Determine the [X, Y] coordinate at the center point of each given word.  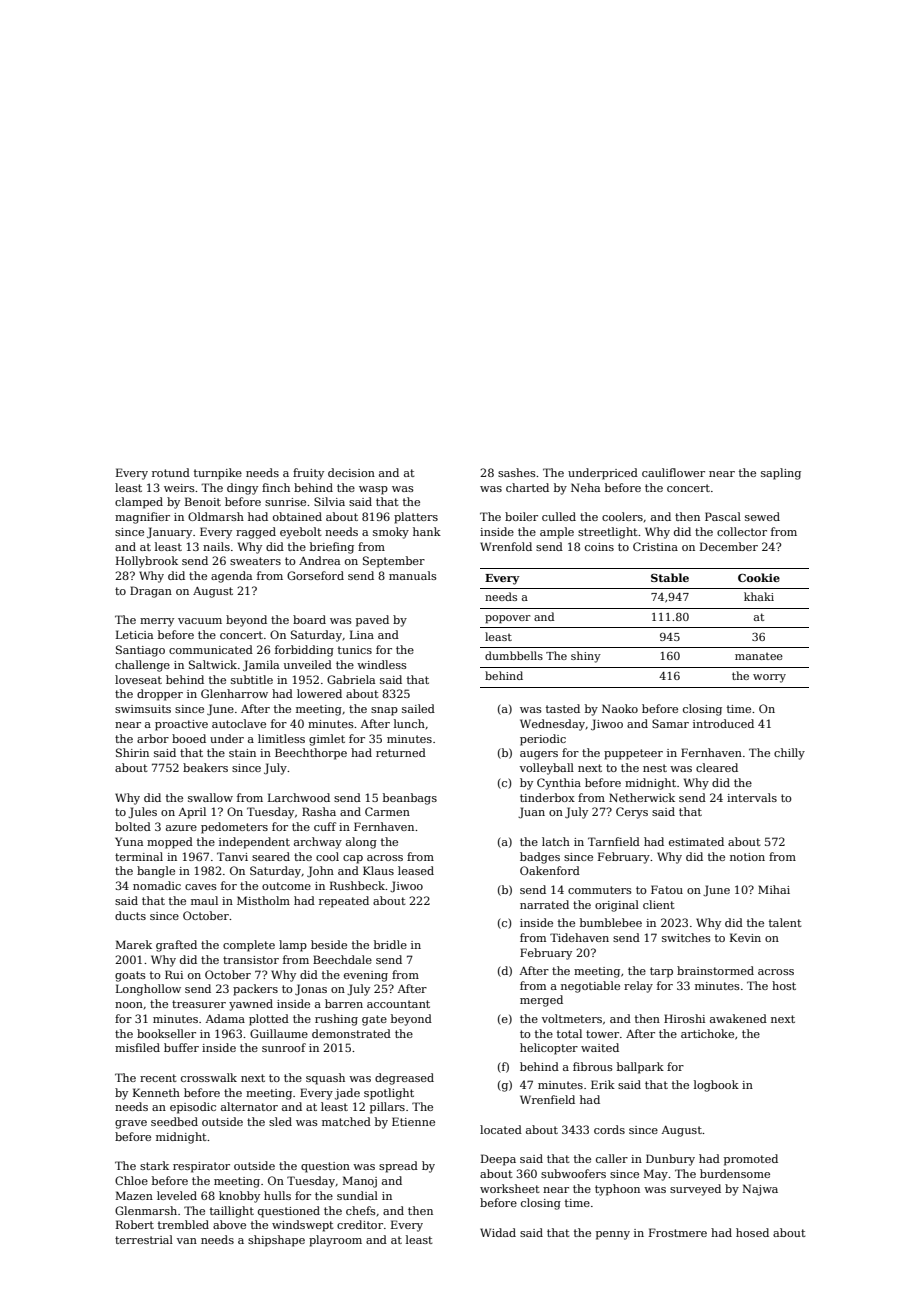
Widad [498, 1232]
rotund [171, 472]
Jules [142, 813]
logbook [716, 1086]
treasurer [199, 1004]
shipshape [276, 1241]
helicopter [549, 1049]
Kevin [745, 937]
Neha [585, 487]
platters [416, 518]
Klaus [378, 870]
